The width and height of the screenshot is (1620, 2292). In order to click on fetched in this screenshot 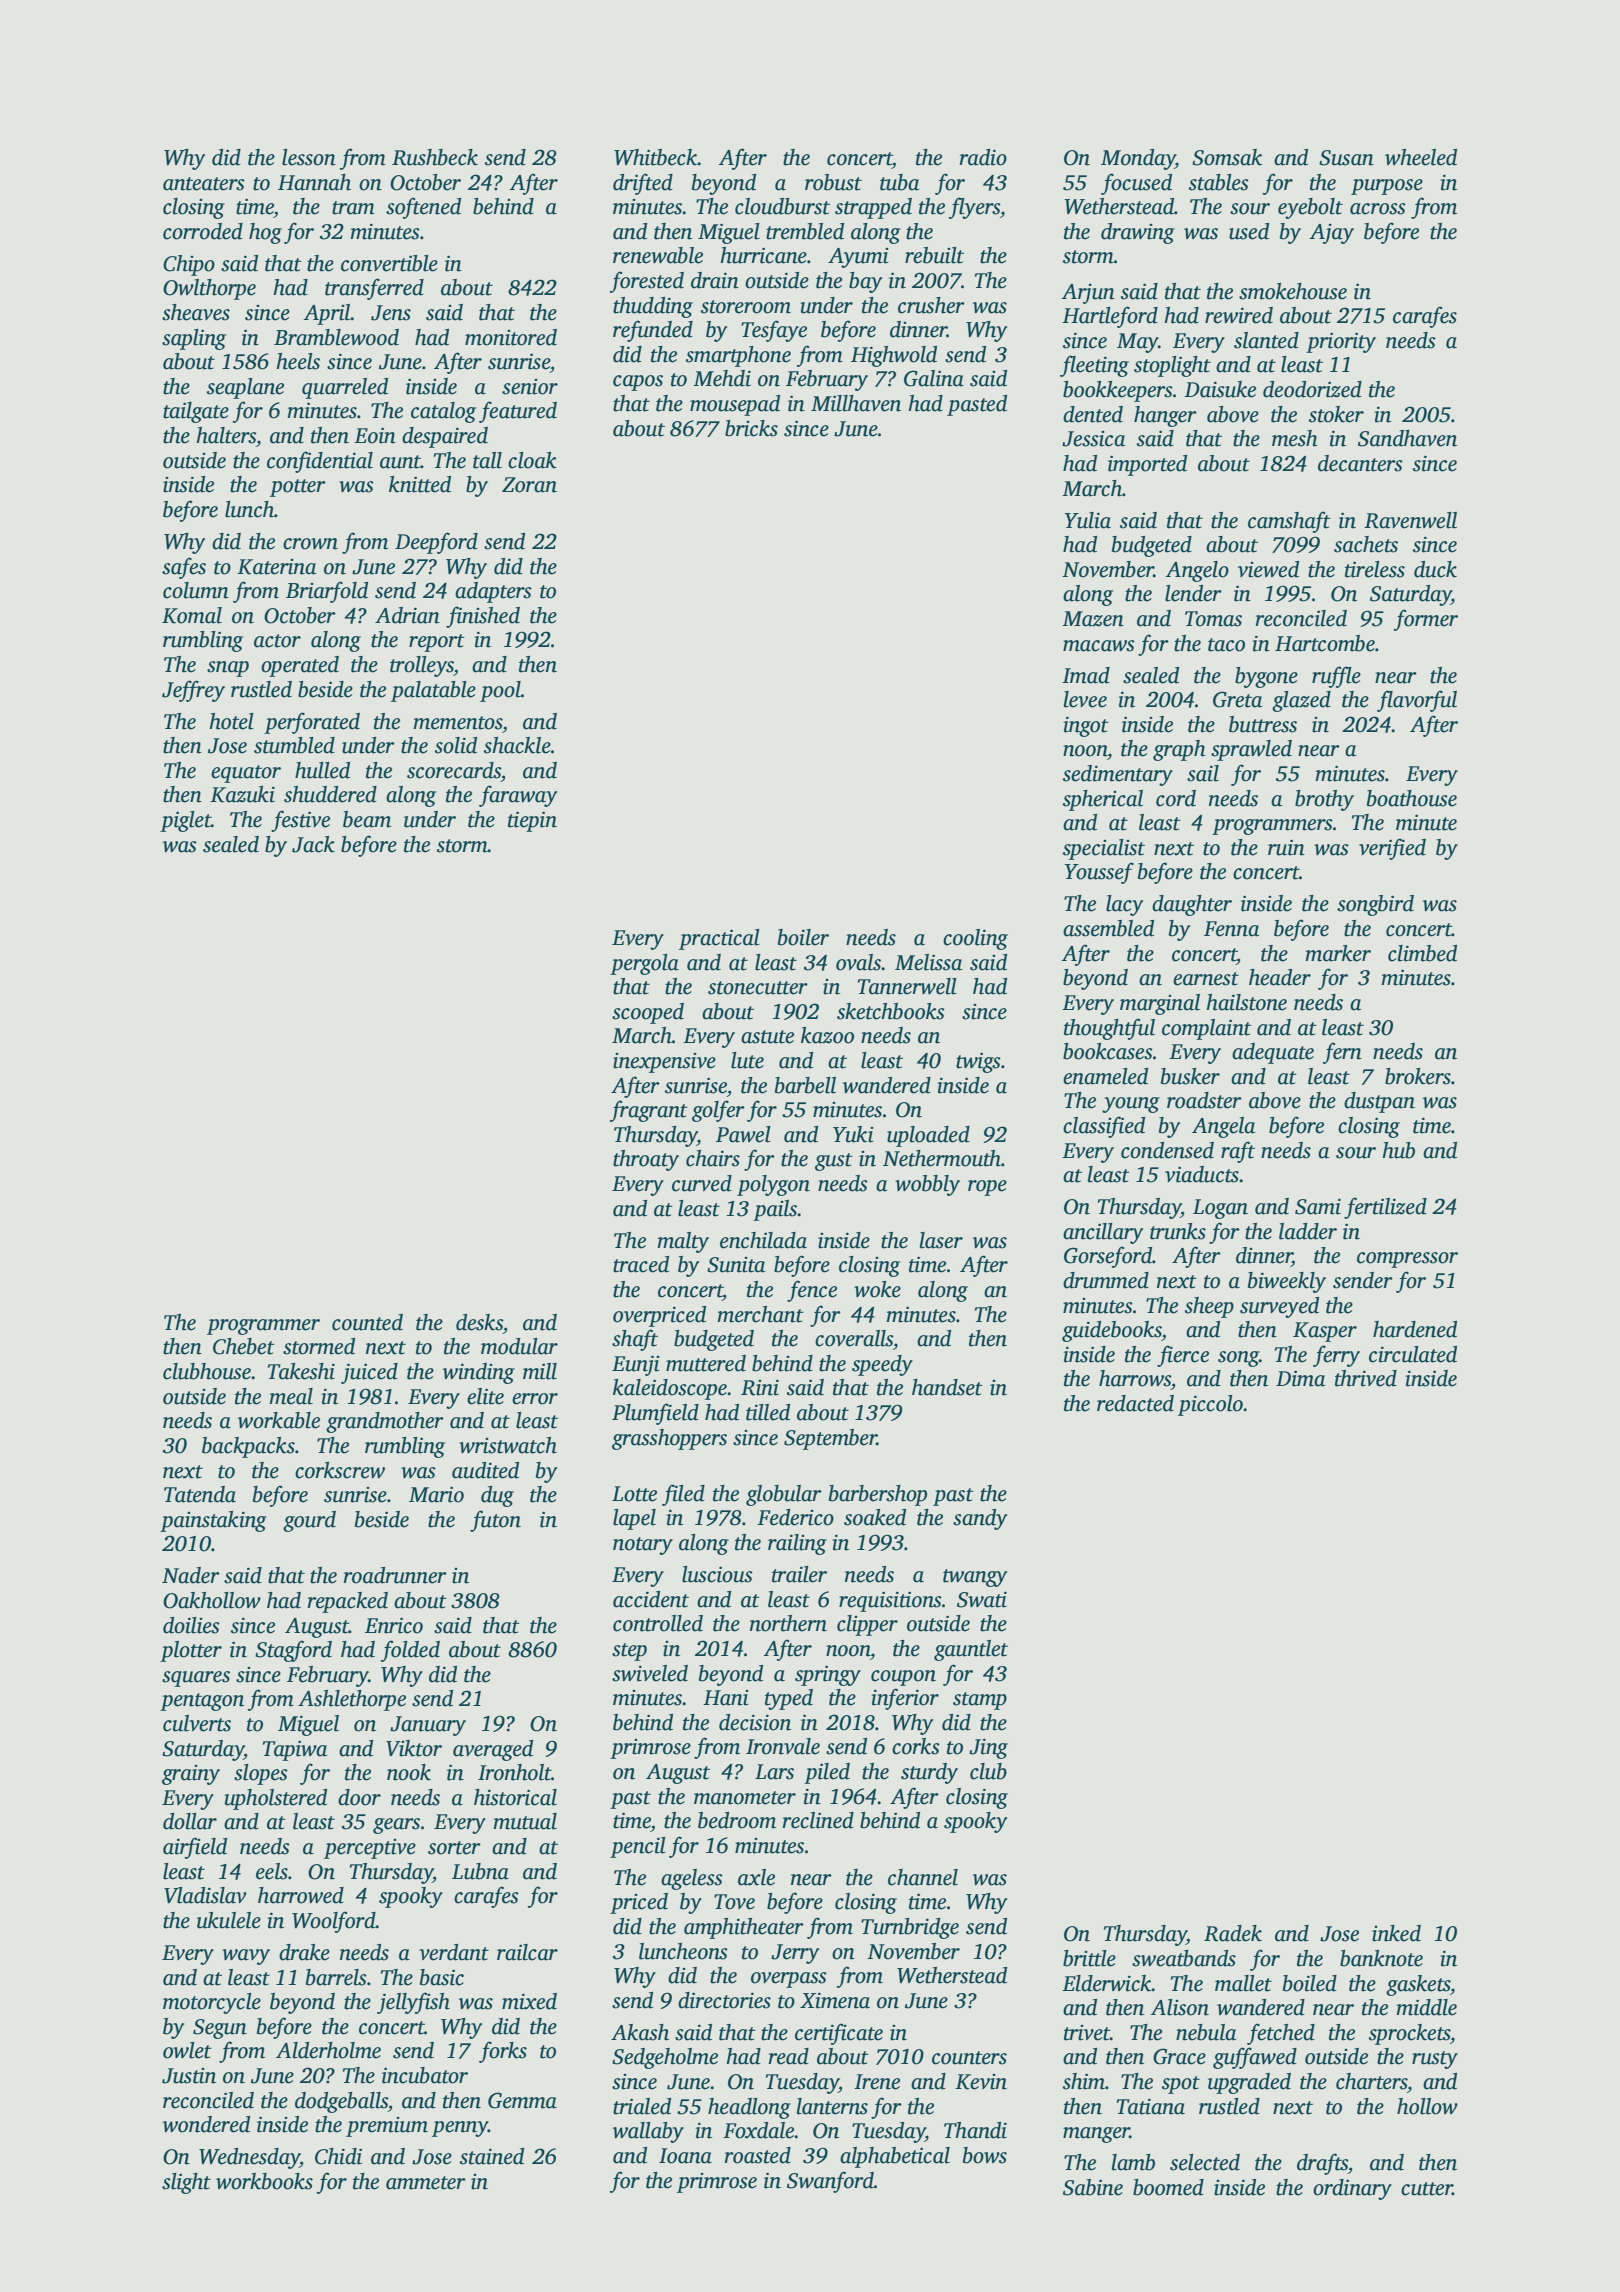, I will do `click(1281, 2034)`.
